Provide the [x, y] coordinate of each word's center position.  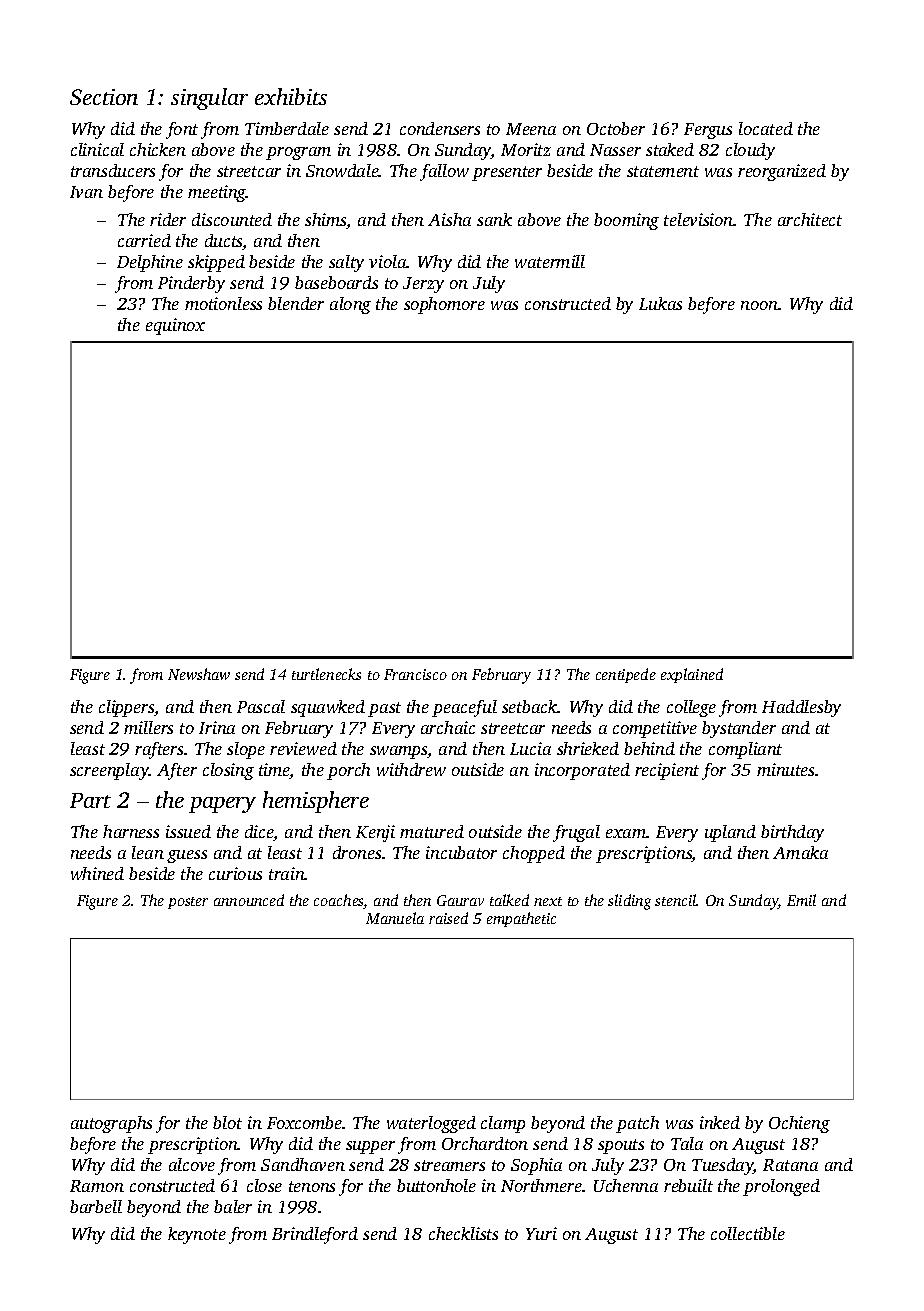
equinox [175, 326]
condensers [440, 128]
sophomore [444, 305]
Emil [801, 900]
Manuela [395, 918]
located [766, 128]
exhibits [291, 96]
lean [148, 852]
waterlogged [431, 1124]
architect [810, 219]
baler [233, 1206]
